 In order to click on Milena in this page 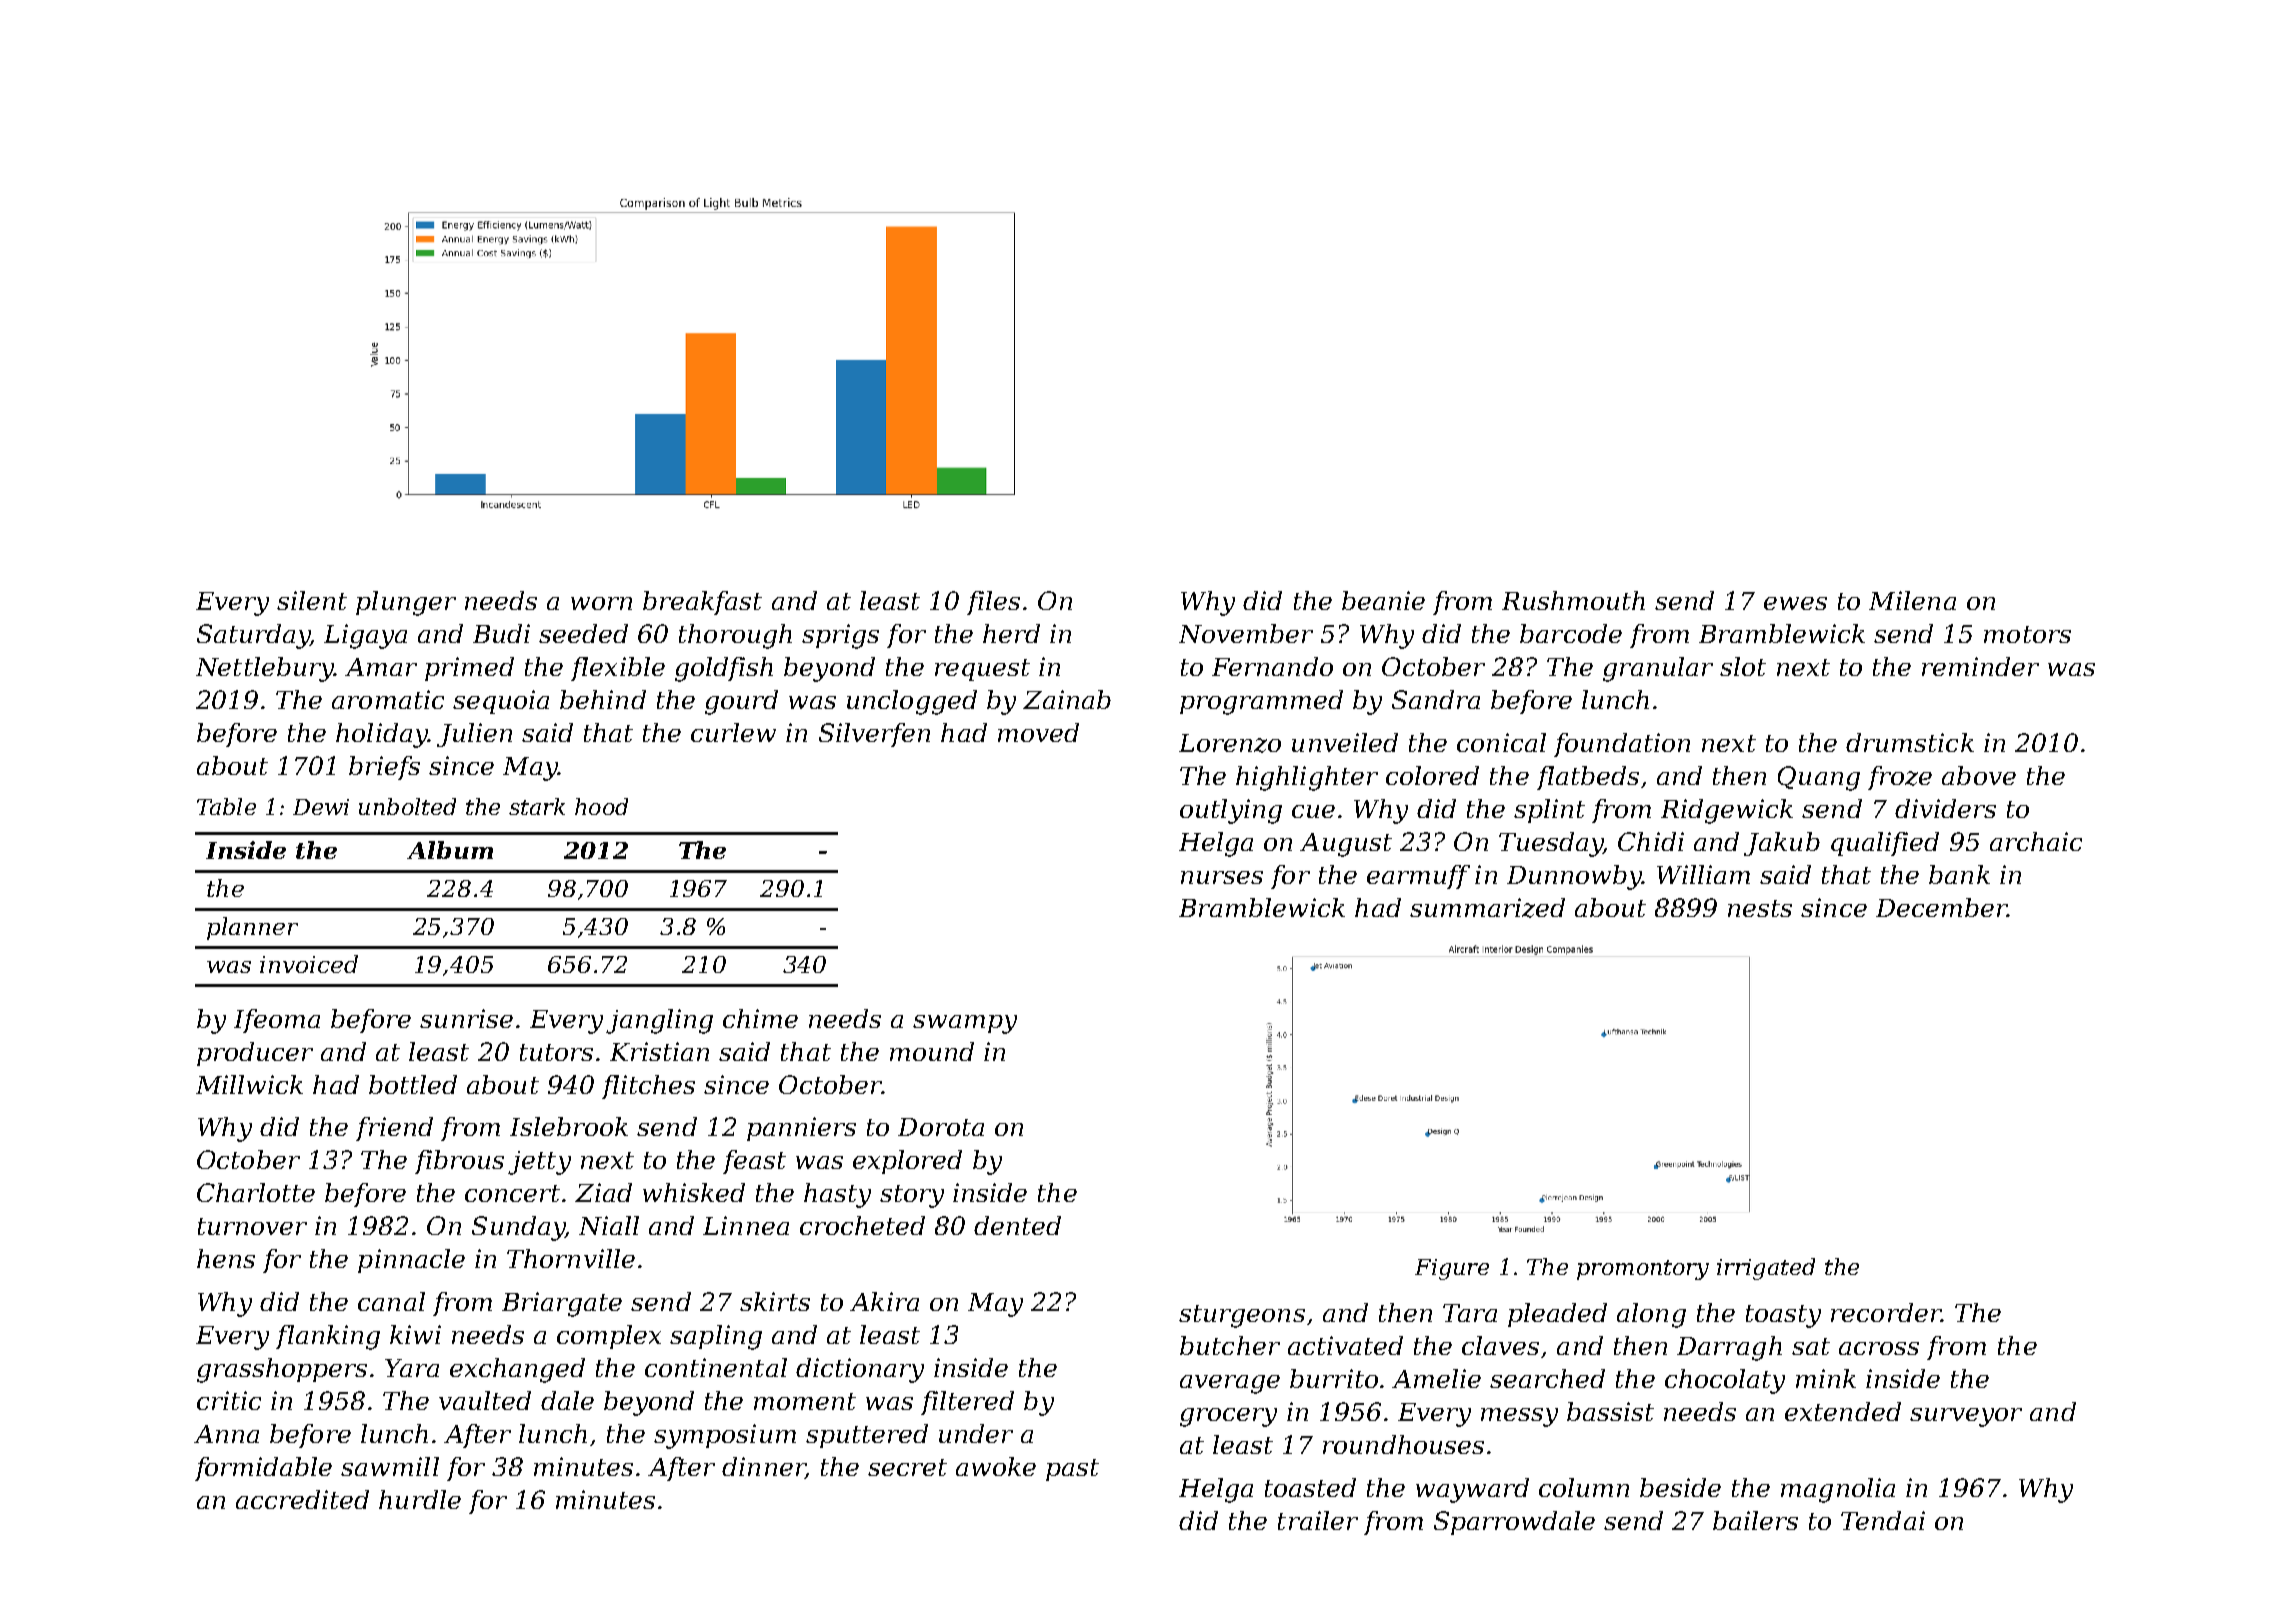, I will do `click(1912, 600)`.
